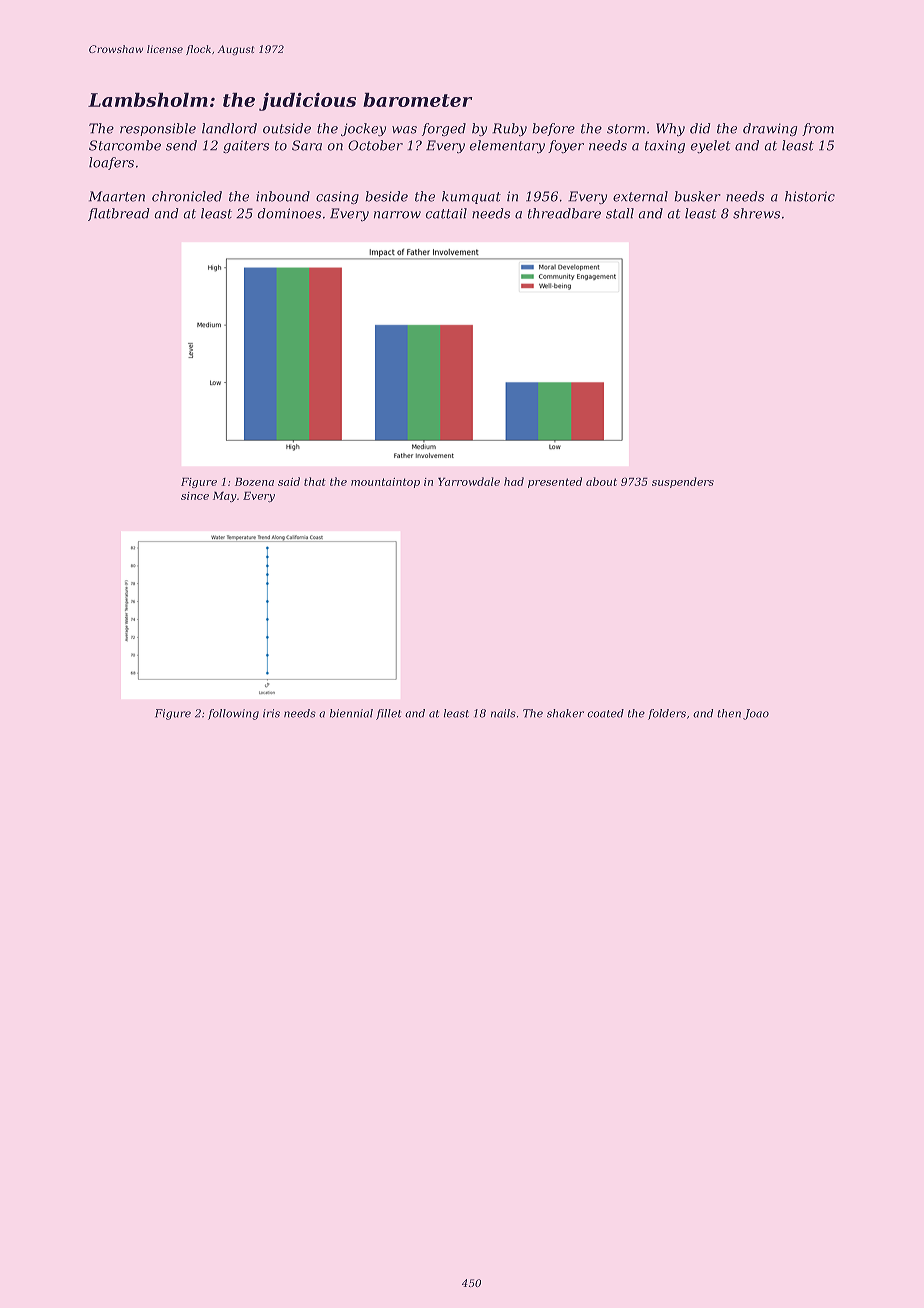 The height and width of the document is (1308, 924). I want to click on iris, so click(271, 713).
